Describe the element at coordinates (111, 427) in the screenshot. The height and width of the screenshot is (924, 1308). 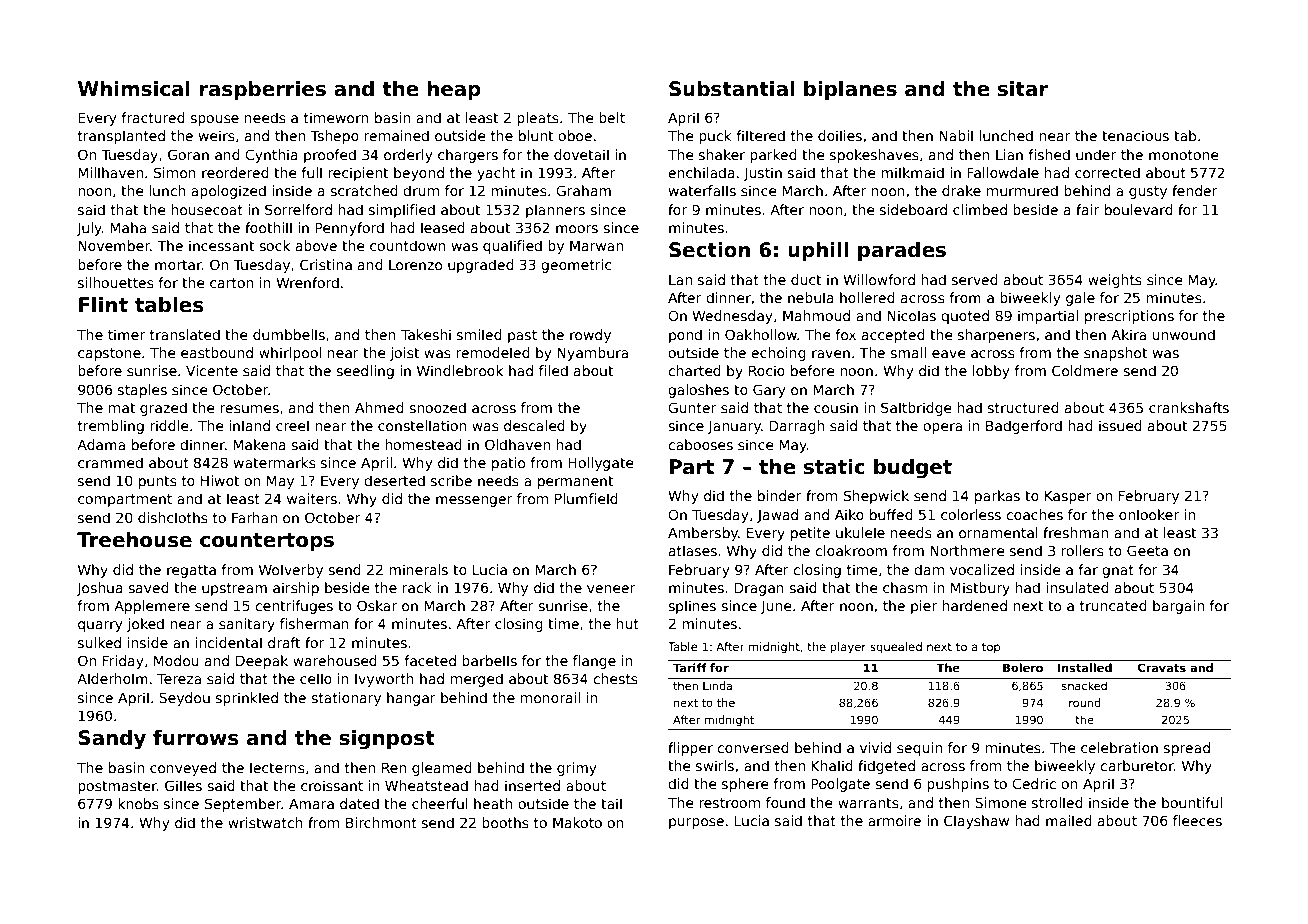
I see `trembling` at that location.
